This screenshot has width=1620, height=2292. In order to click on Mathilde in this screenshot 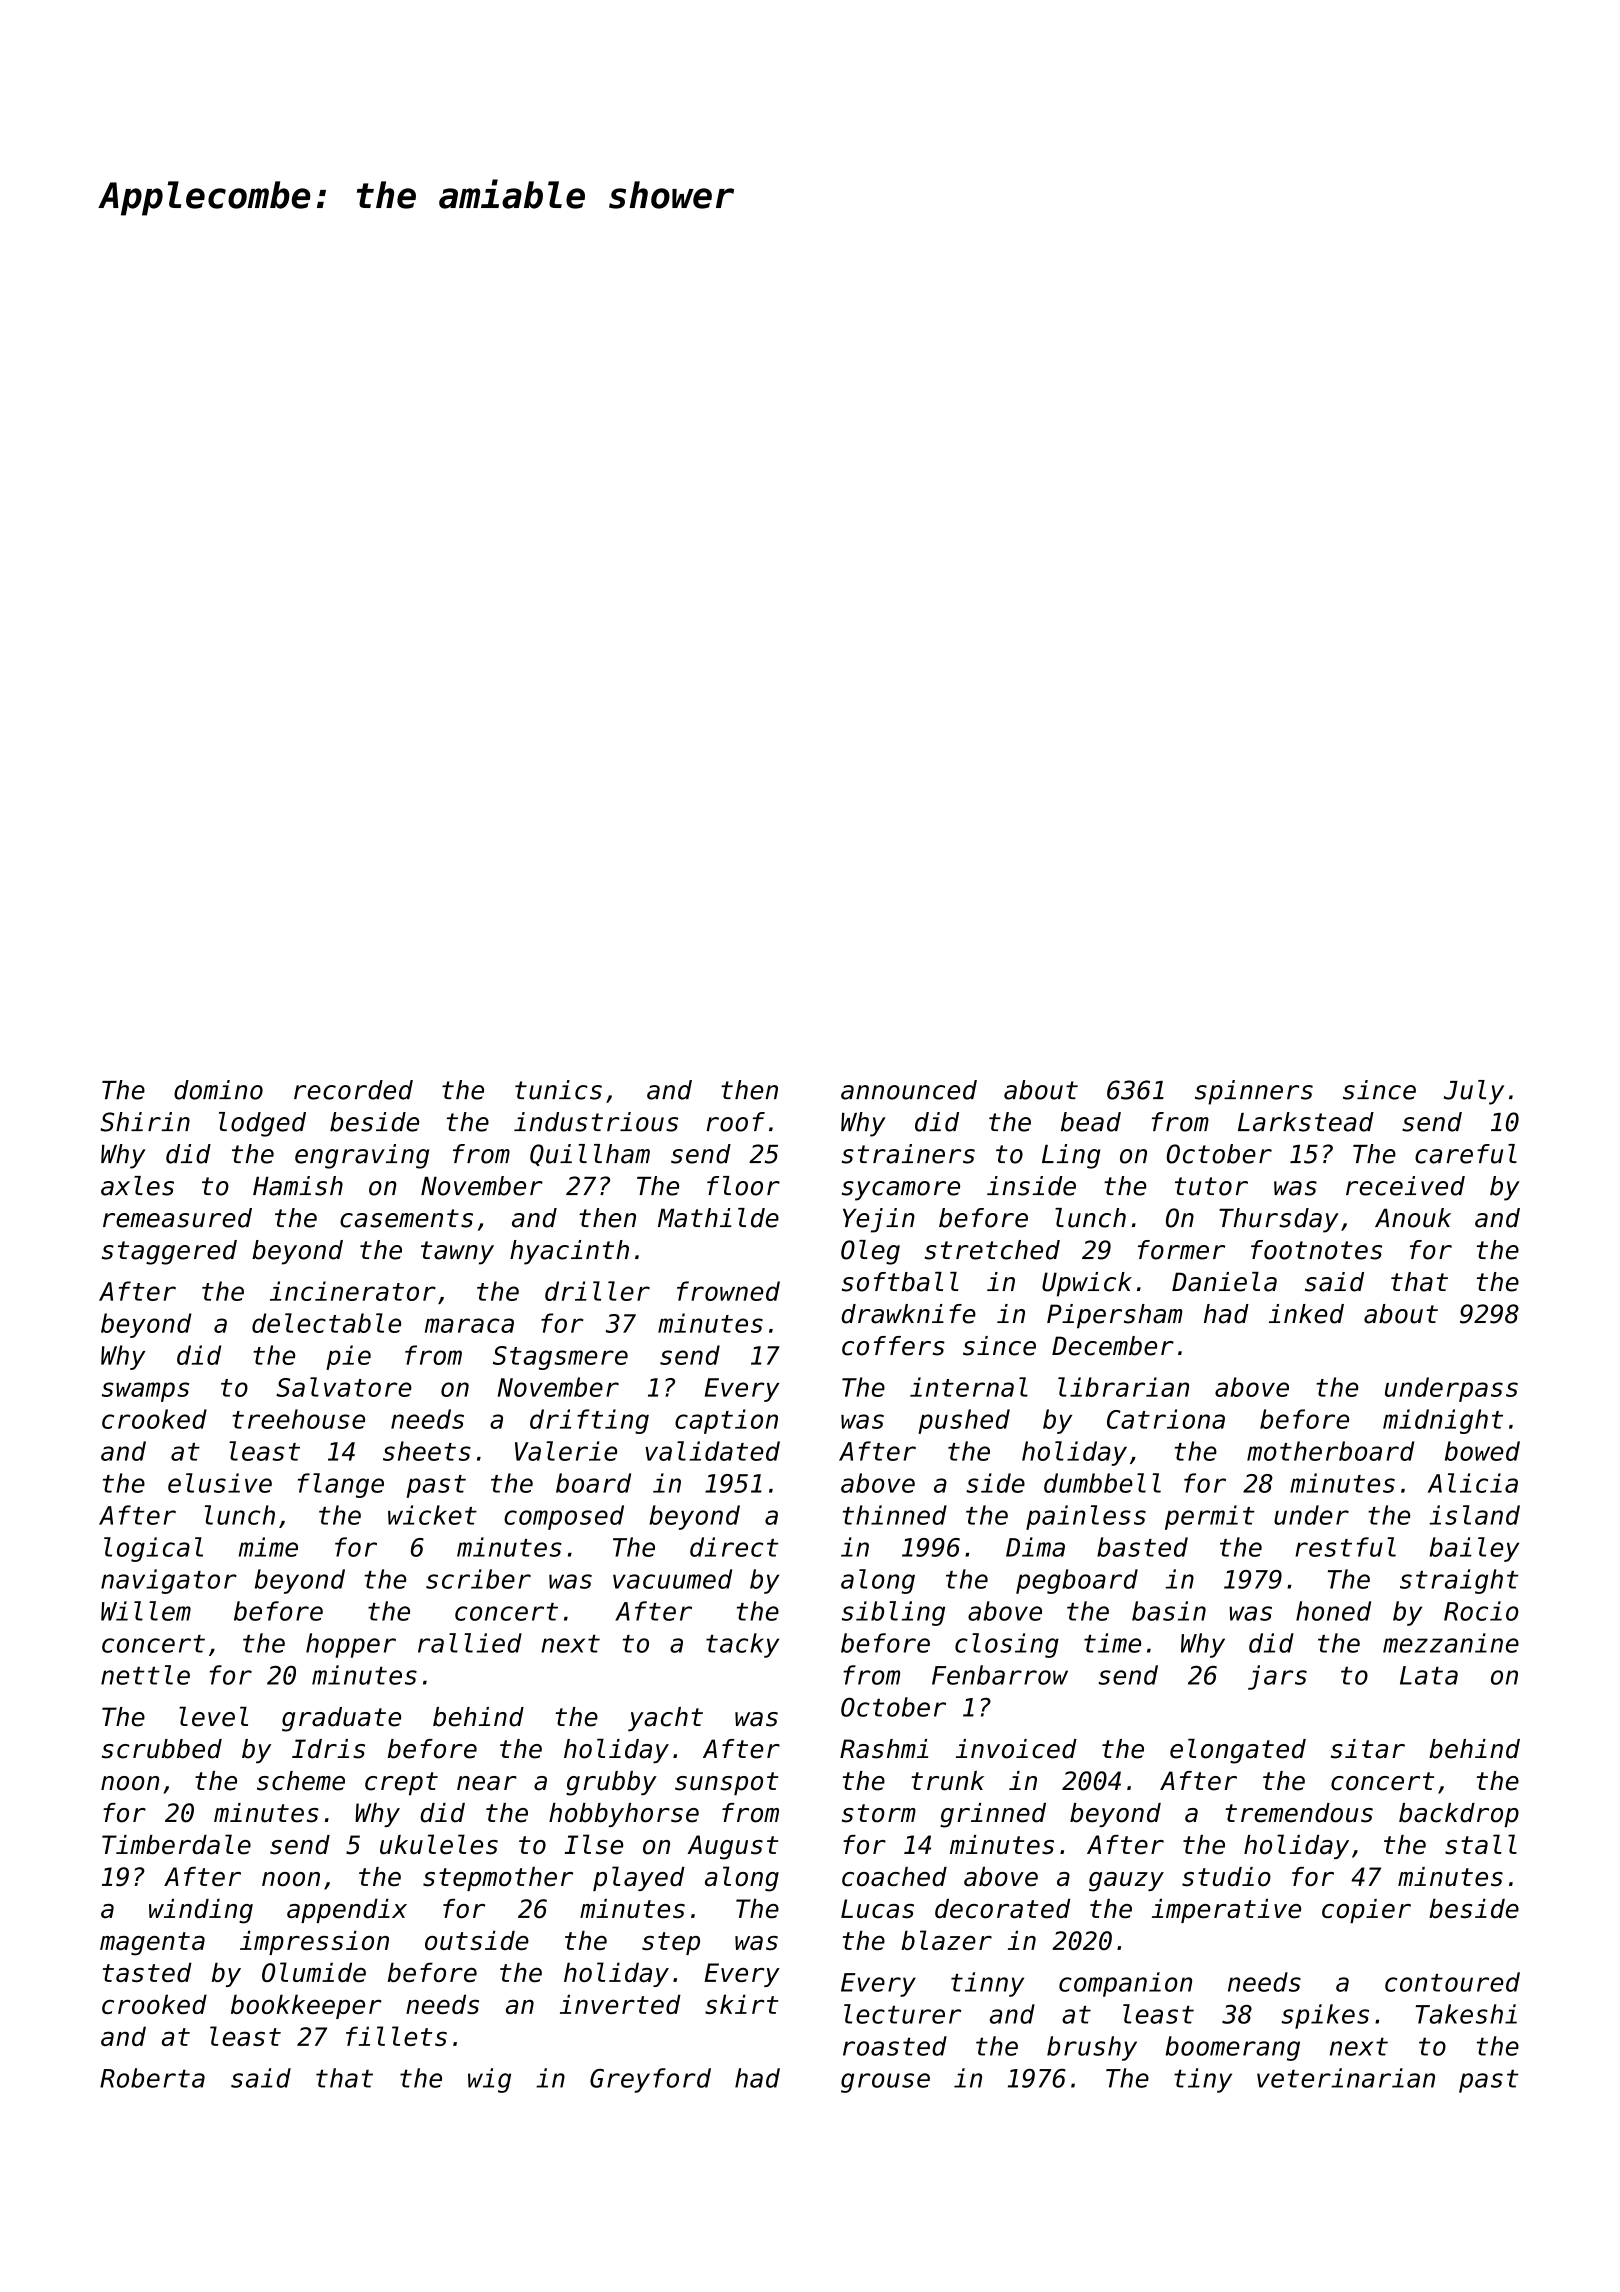, I will do `click(718, 1218)`.
